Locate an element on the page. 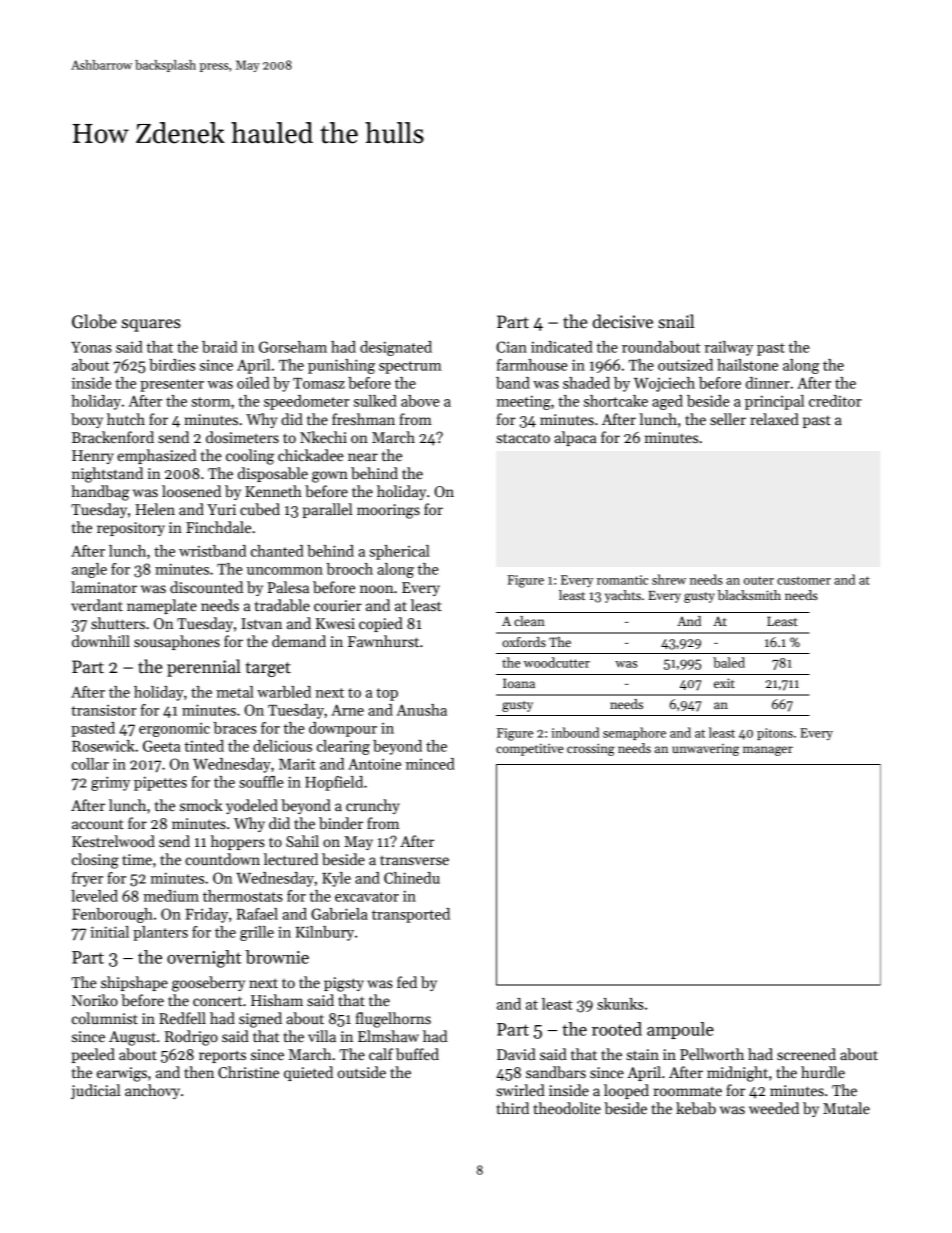  manager is located at coordinates (768, 751).
